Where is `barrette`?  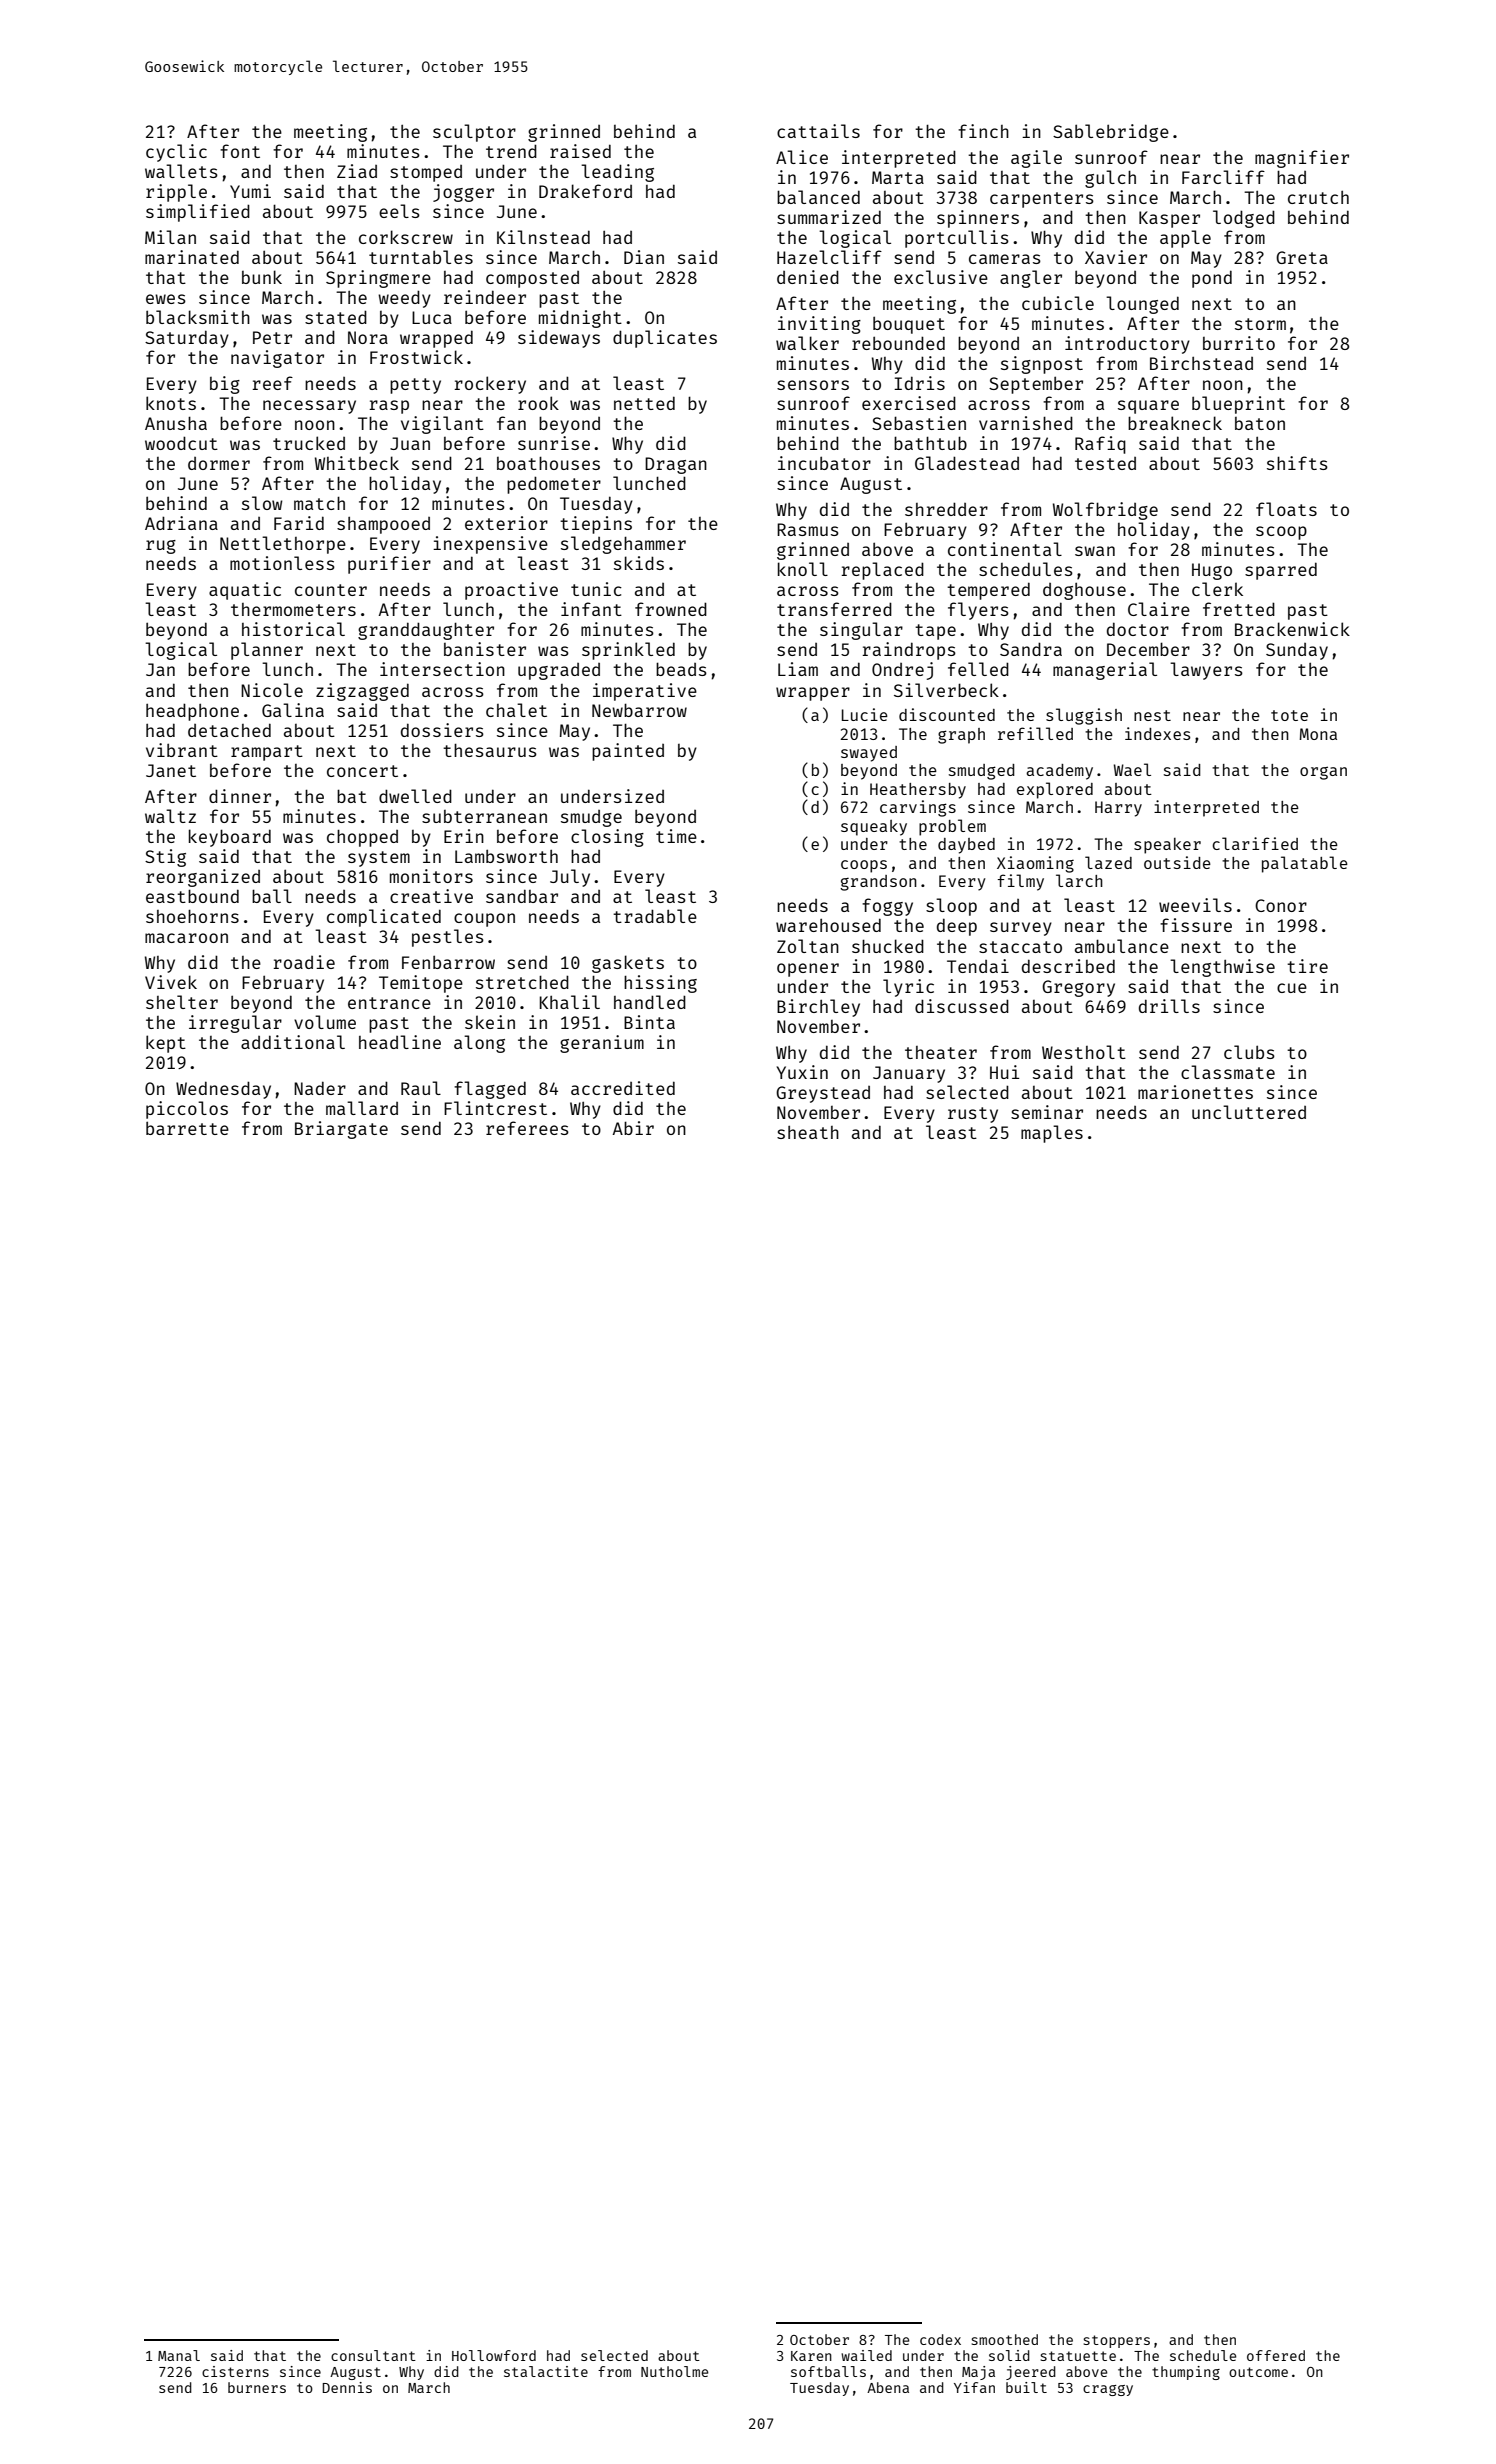
barrette is located at coordinates (187, 1128).
